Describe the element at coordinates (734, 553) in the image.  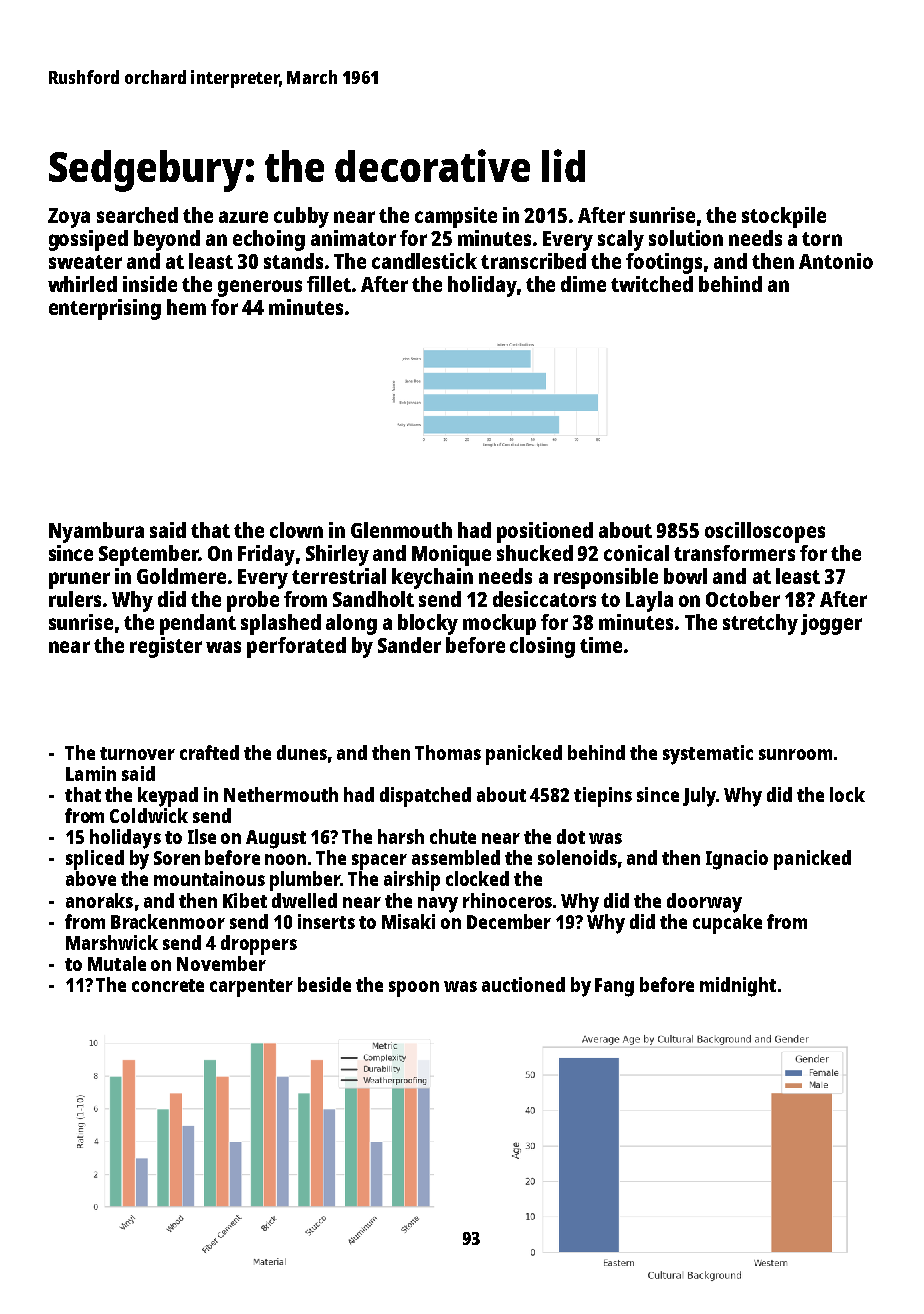
I see `transformers` at that location.
